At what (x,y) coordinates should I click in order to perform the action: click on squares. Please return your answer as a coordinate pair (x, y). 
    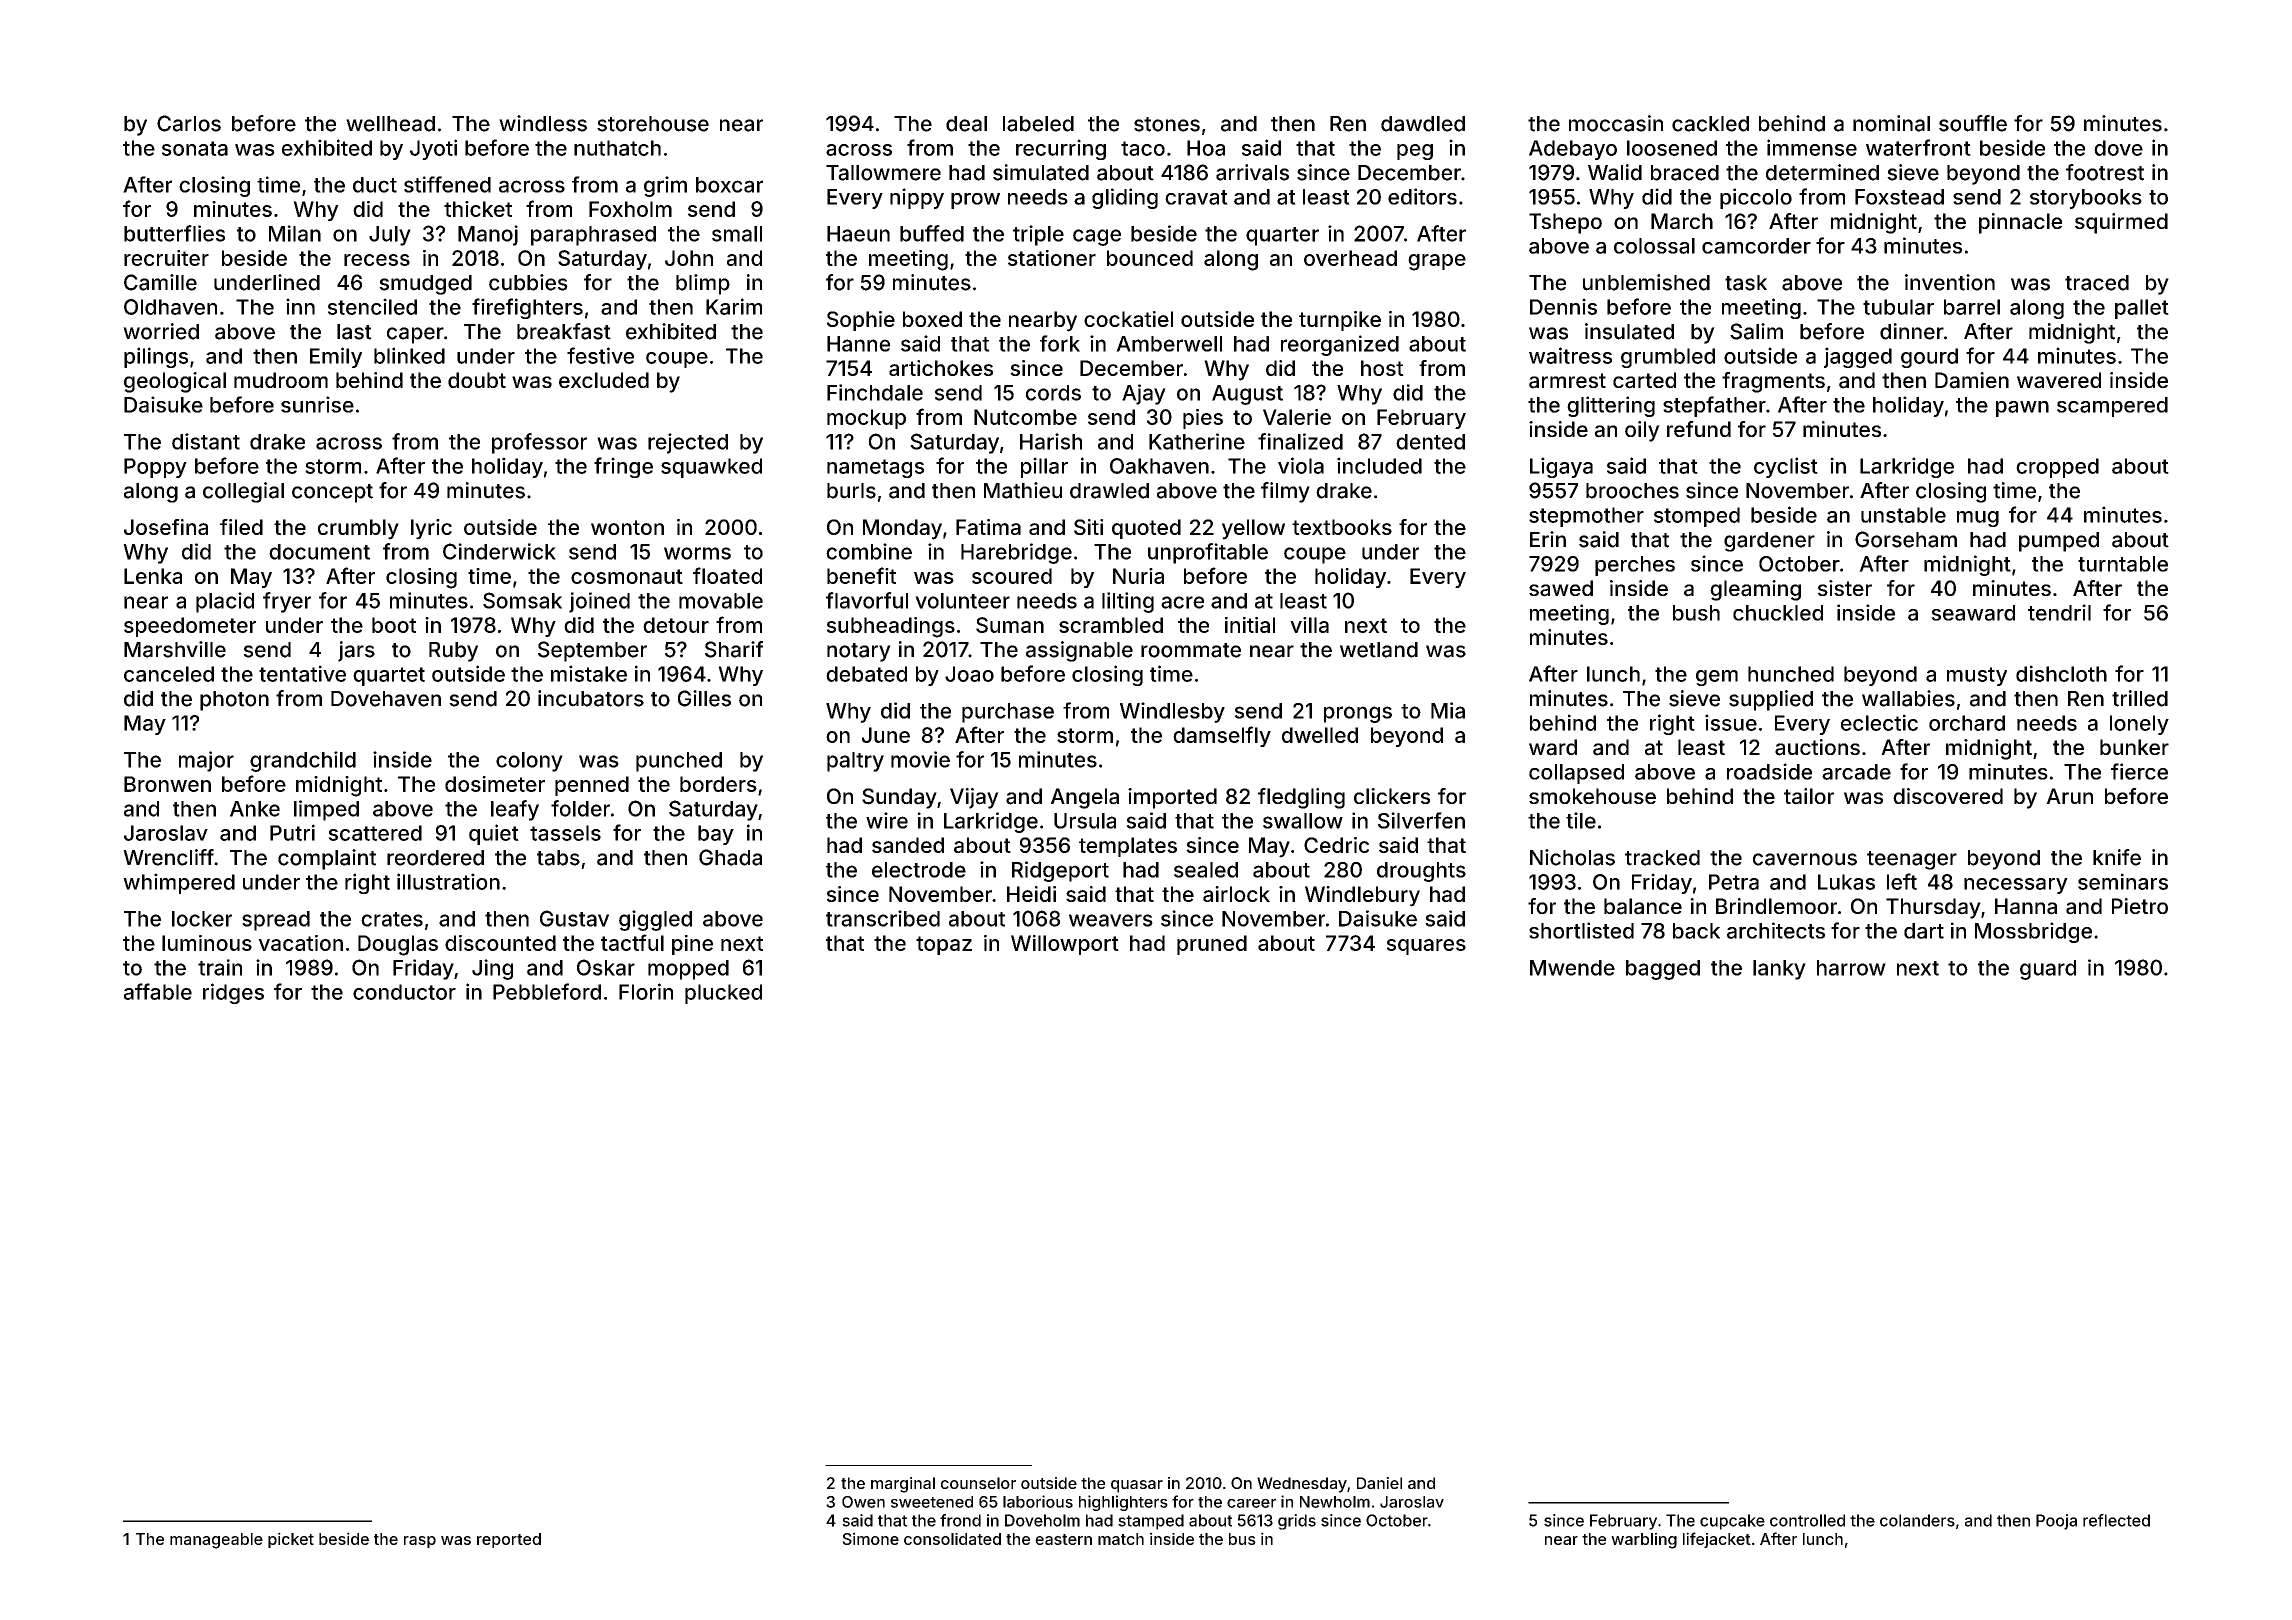
    Looking at the image, I should click on (1426, 947).
